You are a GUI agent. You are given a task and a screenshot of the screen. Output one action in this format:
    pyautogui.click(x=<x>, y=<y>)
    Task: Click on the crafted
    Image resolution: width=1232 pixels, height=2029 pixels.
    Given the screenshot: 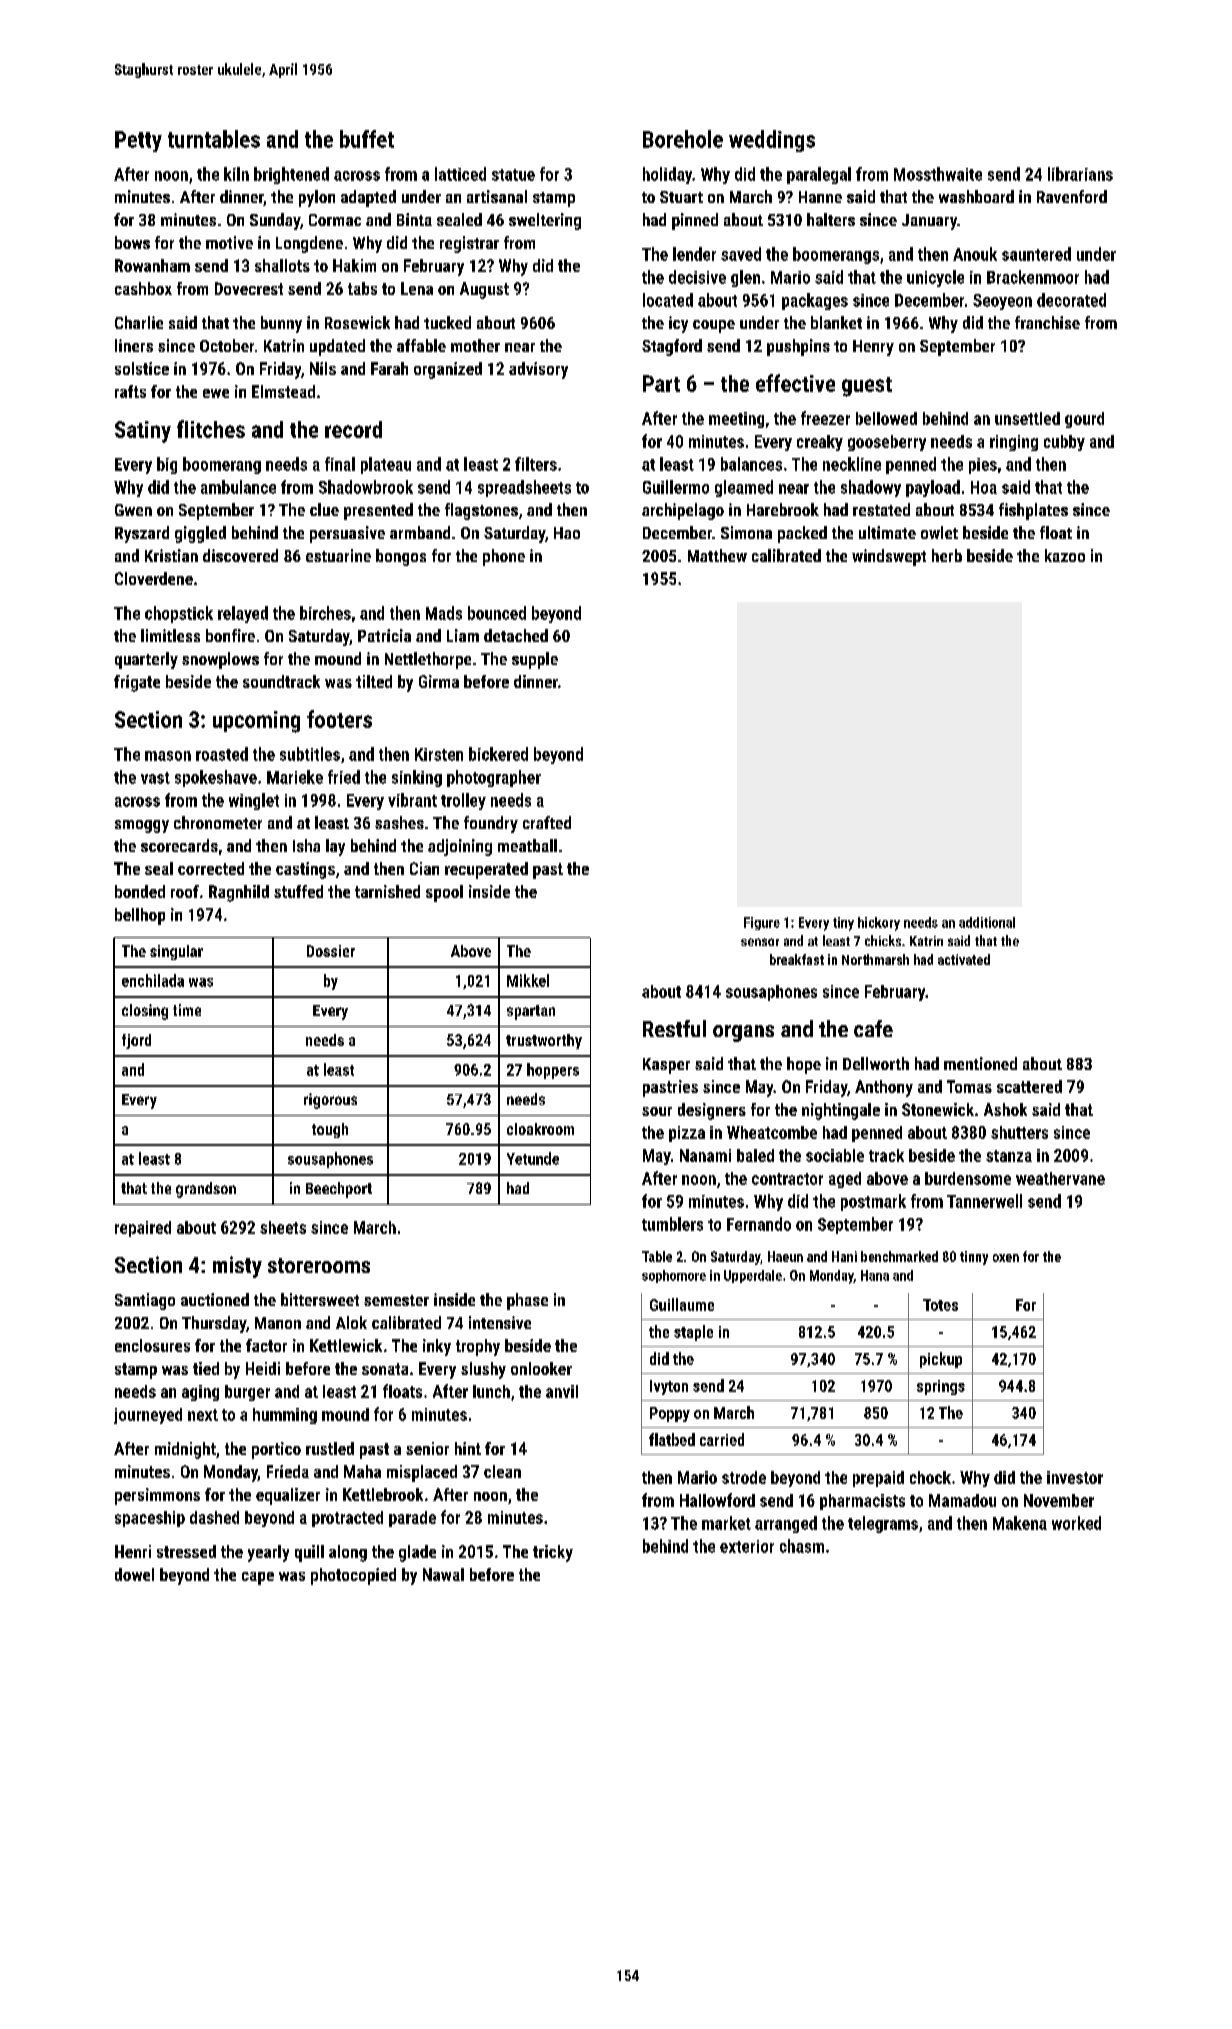 What is the action you would take?
    pyautogui.click(x=547, y=822)
